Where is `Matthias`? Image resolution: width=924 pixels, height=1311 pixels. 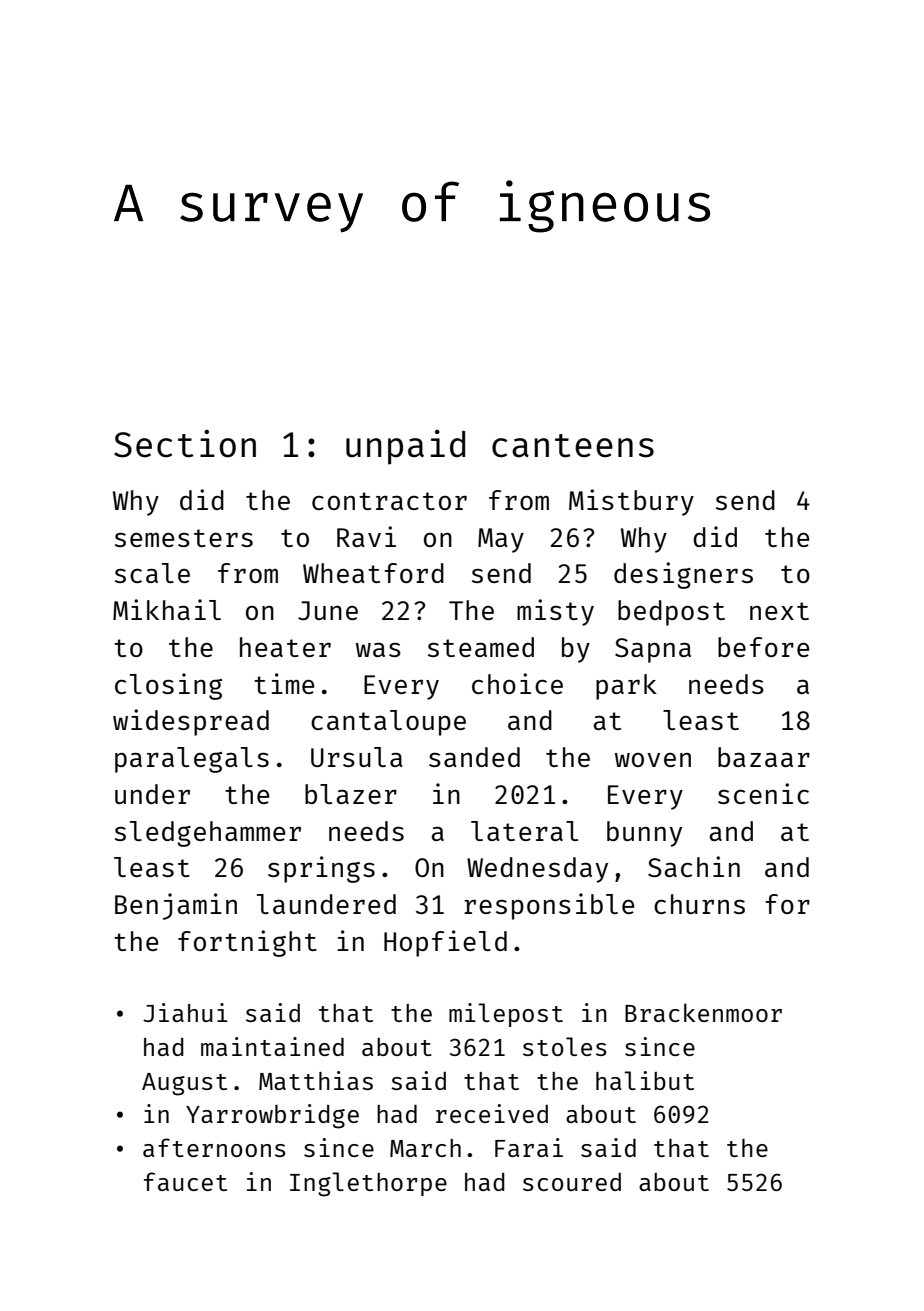
Matthias is located at coordinates (316, 1080).
